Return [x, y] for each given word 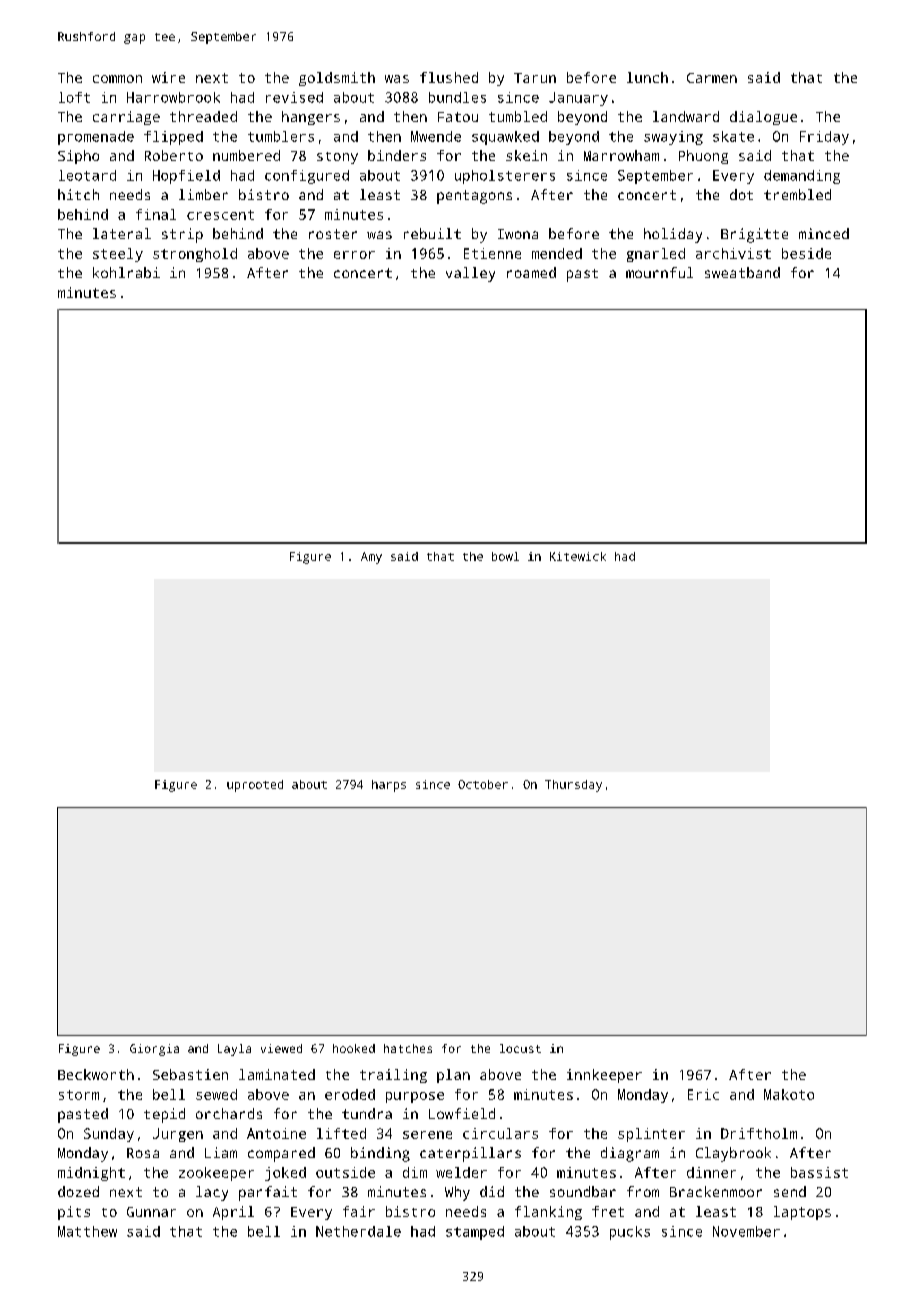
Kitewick [578, 556]
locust [520, 1048]
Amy [371, 558]
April [233, 1213]
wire [168, 77]
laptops [802, 1213]
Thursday [573, 786]
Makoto [789, 1094]
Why [457, 1193]
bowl [505, 556]
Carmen [712, 78]
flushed [449, 77]
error [354, 255]
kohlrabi [126, 272]
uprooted [255, 786]
